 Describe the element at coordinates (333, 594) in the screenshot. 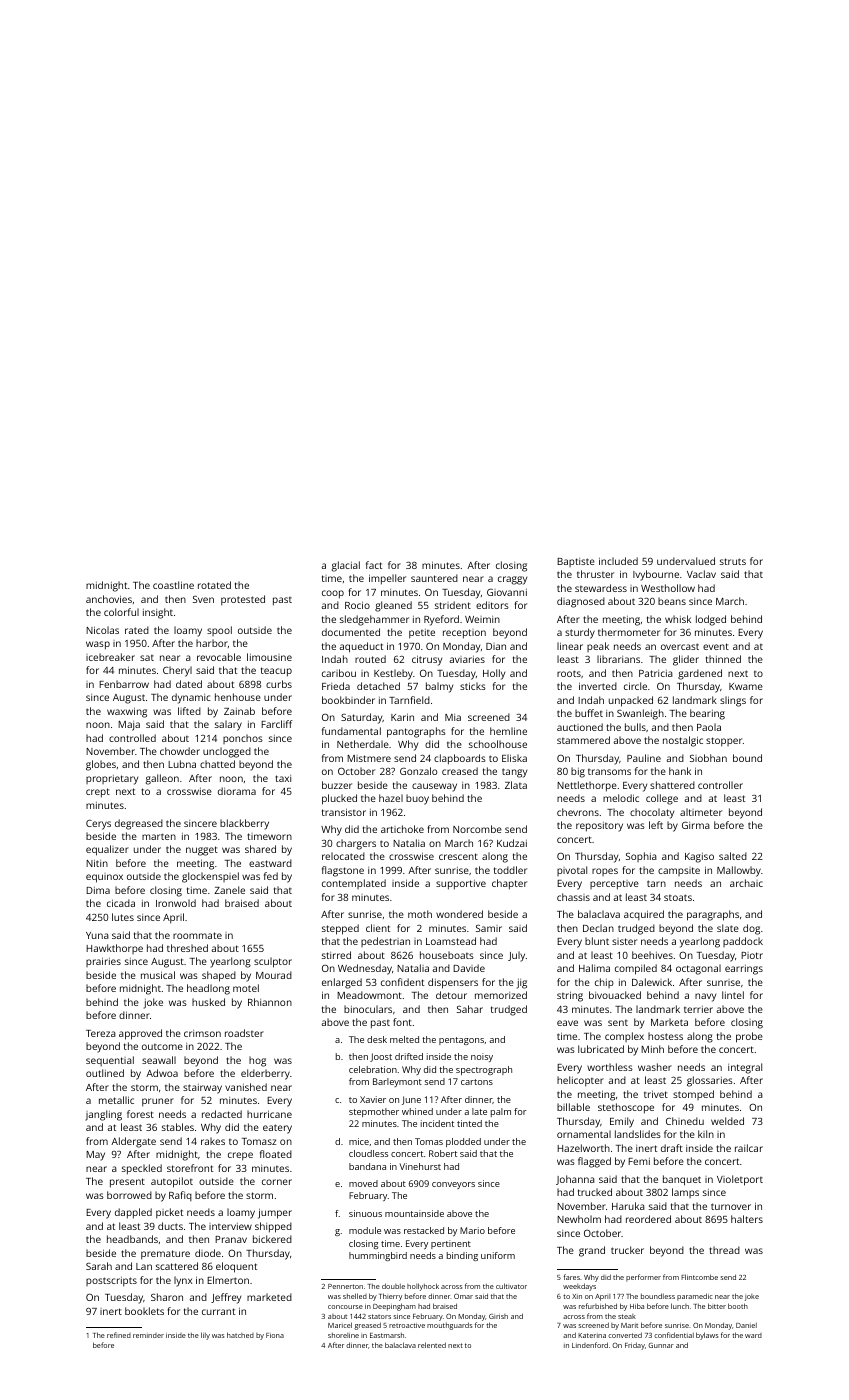

I see `coop` at that location.
